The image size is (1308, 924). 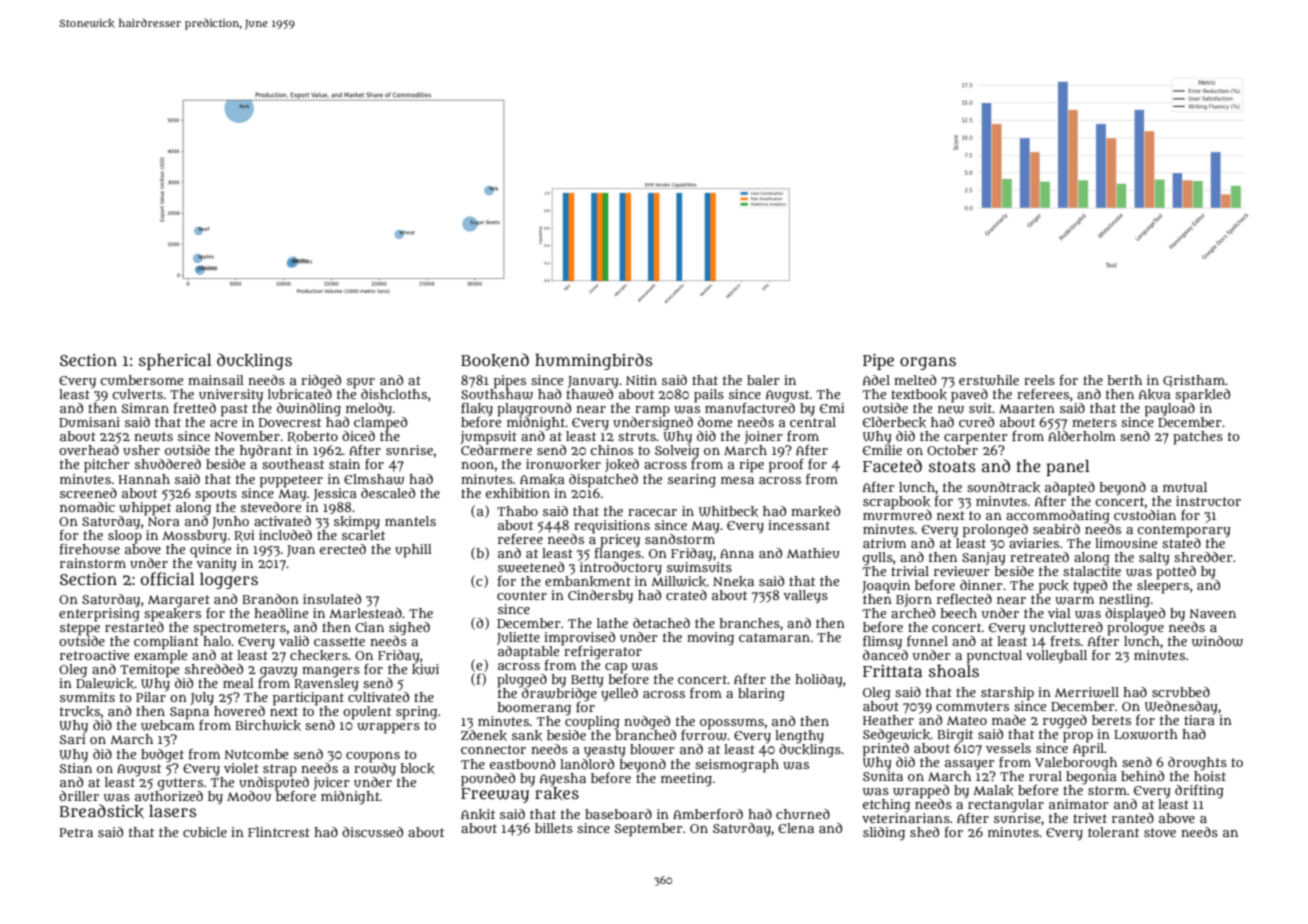 I want to click on commuters, so click(x=972, y=706).
